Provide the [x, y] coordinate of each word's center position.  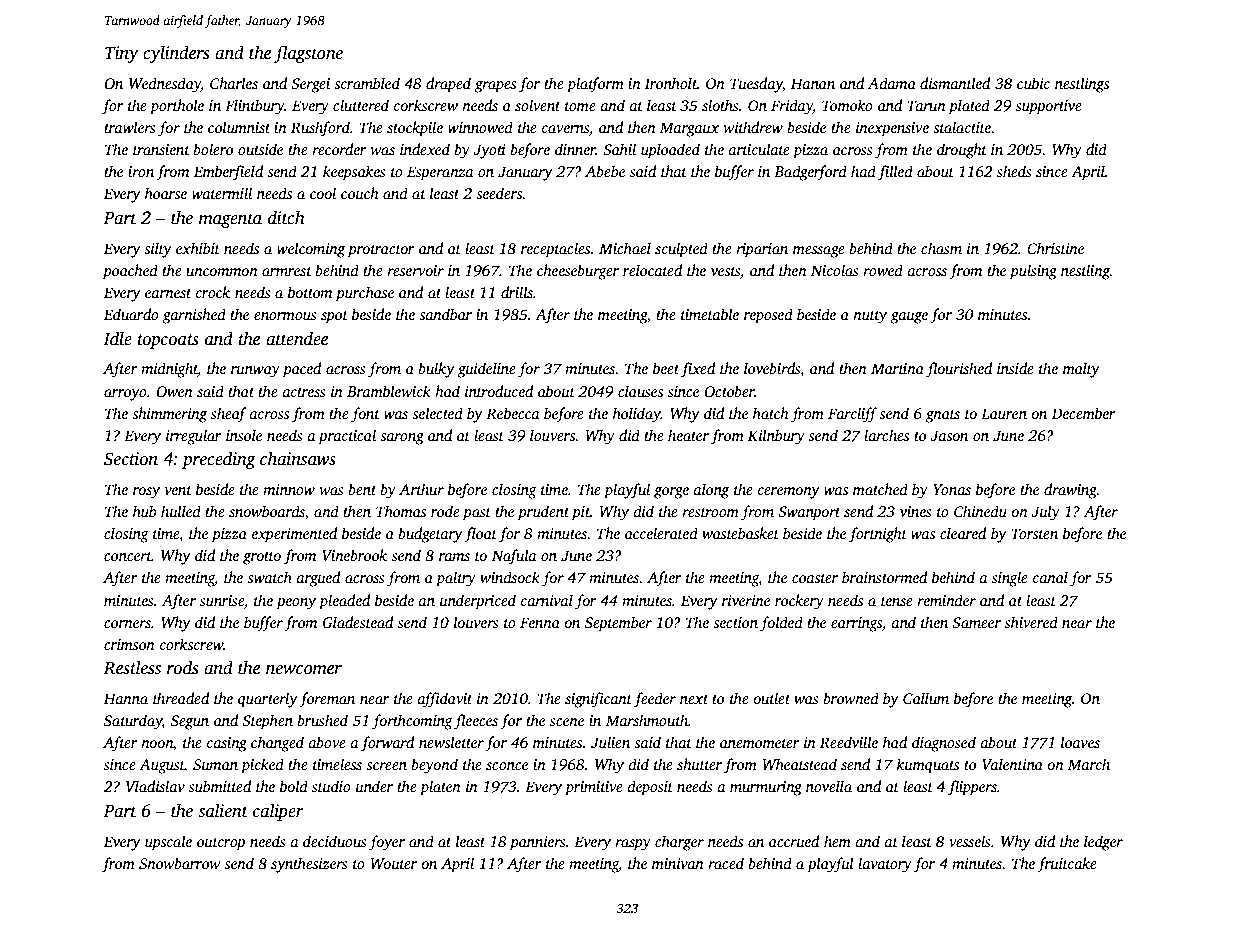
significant [598, 700]
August [162, 766]
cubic [1033, 83]
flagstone [308, 54]
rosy [146, 493]
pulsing [1033, 272]
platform [595, 85]
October [729, 391]
